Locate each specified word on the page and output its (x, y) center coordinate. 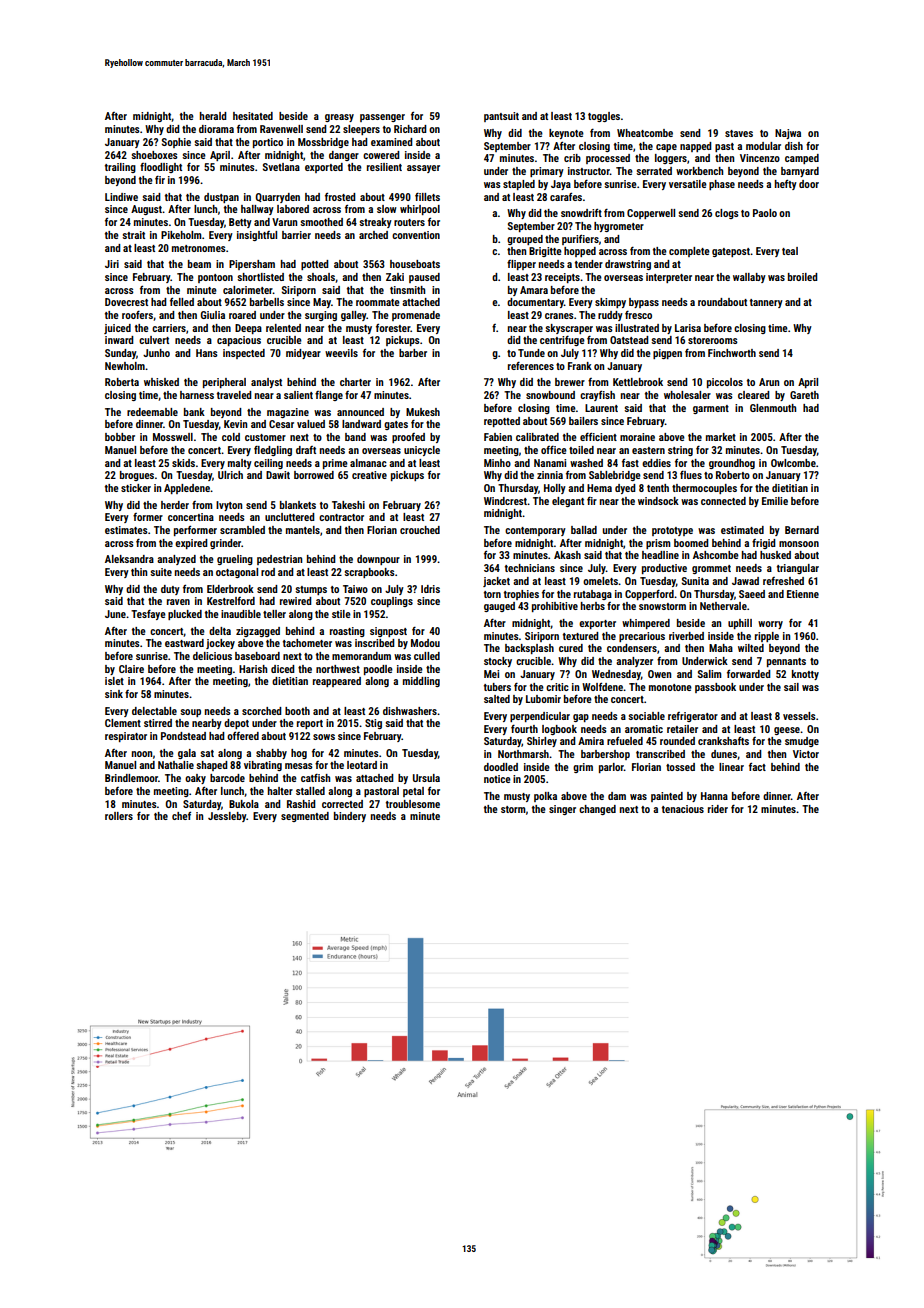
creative (369, 475)
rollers (119, 816)
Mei (491, 674)
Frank (580, 366)
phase (722, 185)
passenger (382, 118)
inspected (244, 354)
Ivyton (229, 506)
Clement (123, 723)
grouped (525, 240)
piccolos (725, 383)
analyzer (634, 662)
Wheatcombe (645, 133)
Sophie (176, 143)
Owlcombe (793, 463)
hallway (257, 210)
